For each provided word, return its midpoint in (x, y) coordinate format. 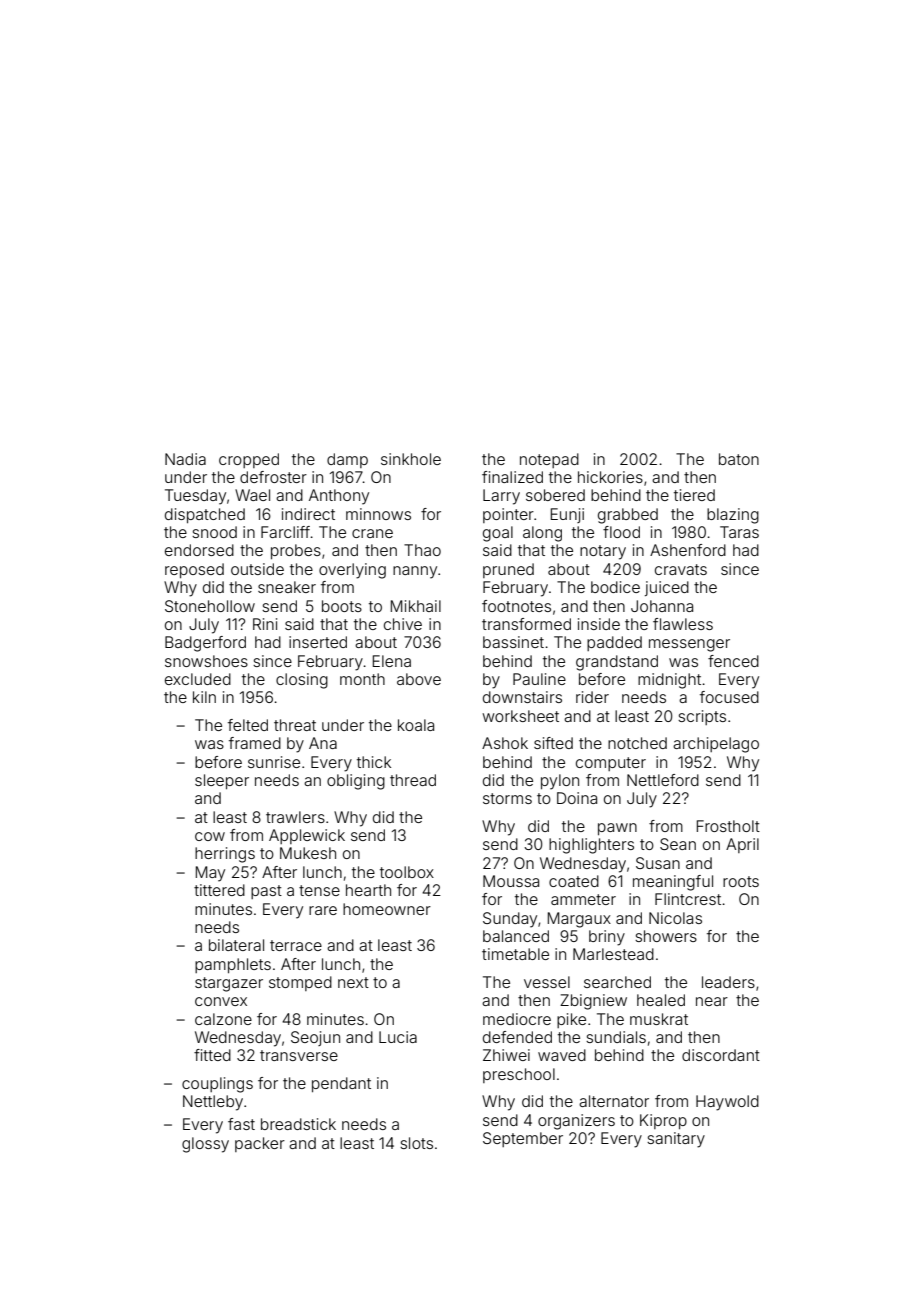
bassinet (513, 642)
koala (416, 725)
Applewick (307, 836)
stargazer (229, 984)
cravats (681, 569)
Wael (252, 495)
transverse (299, 1055)
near (712, 1001)
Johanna (662, 606)
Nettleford (663, 780)
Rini (265, 624)
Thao (422, 550)
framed (255, 743)
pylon (560, 782)
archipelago (716, 745)
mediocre (517, 1019)
